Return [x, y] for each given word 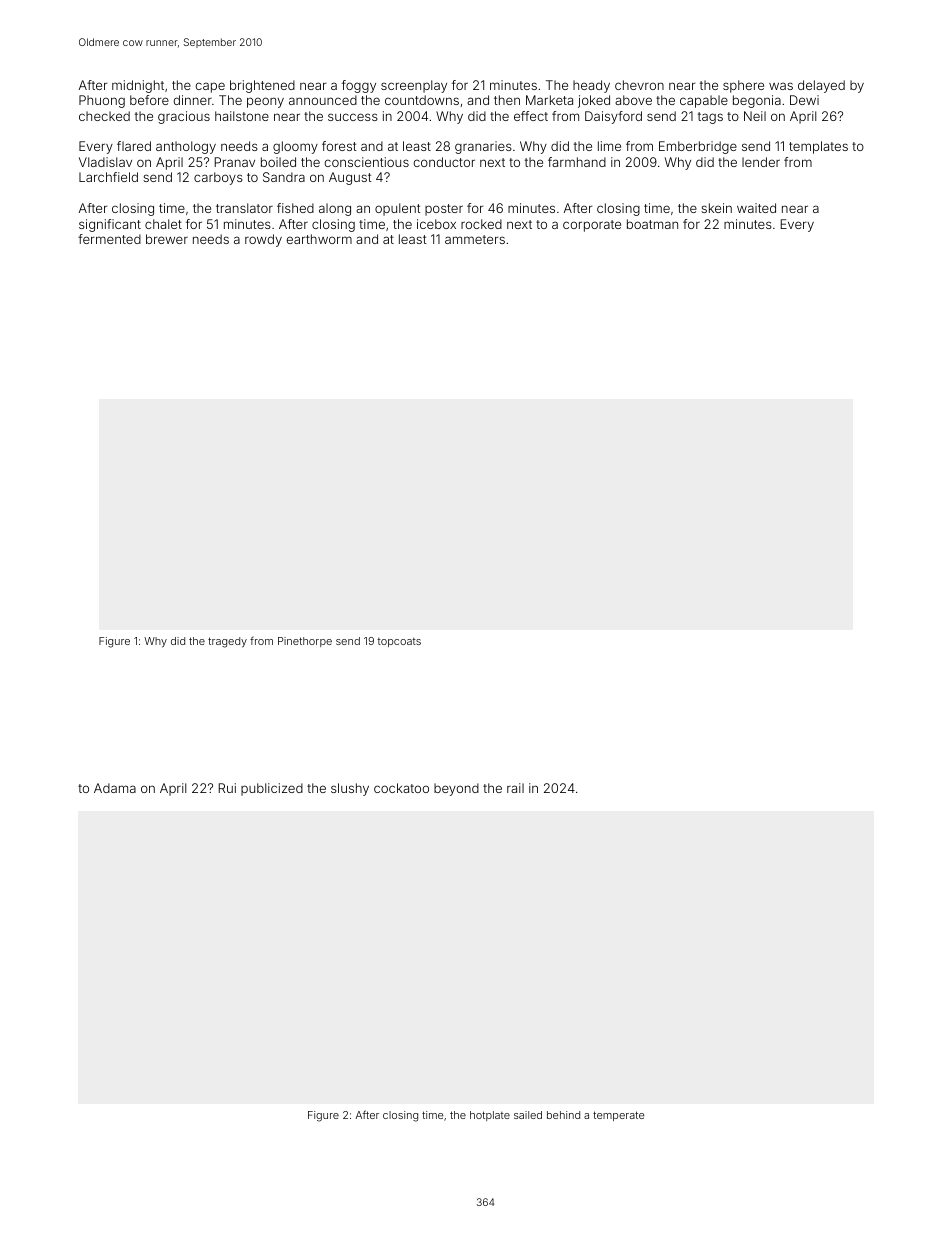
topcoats [399, 642]
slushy [350, 789]
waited [756, 208]
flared [134, 146]
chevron [639, 85]
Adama [115, 788]
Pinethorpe [305, 642]
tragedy [227, 642]
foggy [359, 86]
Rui [227, 788]
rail [515, 788]
